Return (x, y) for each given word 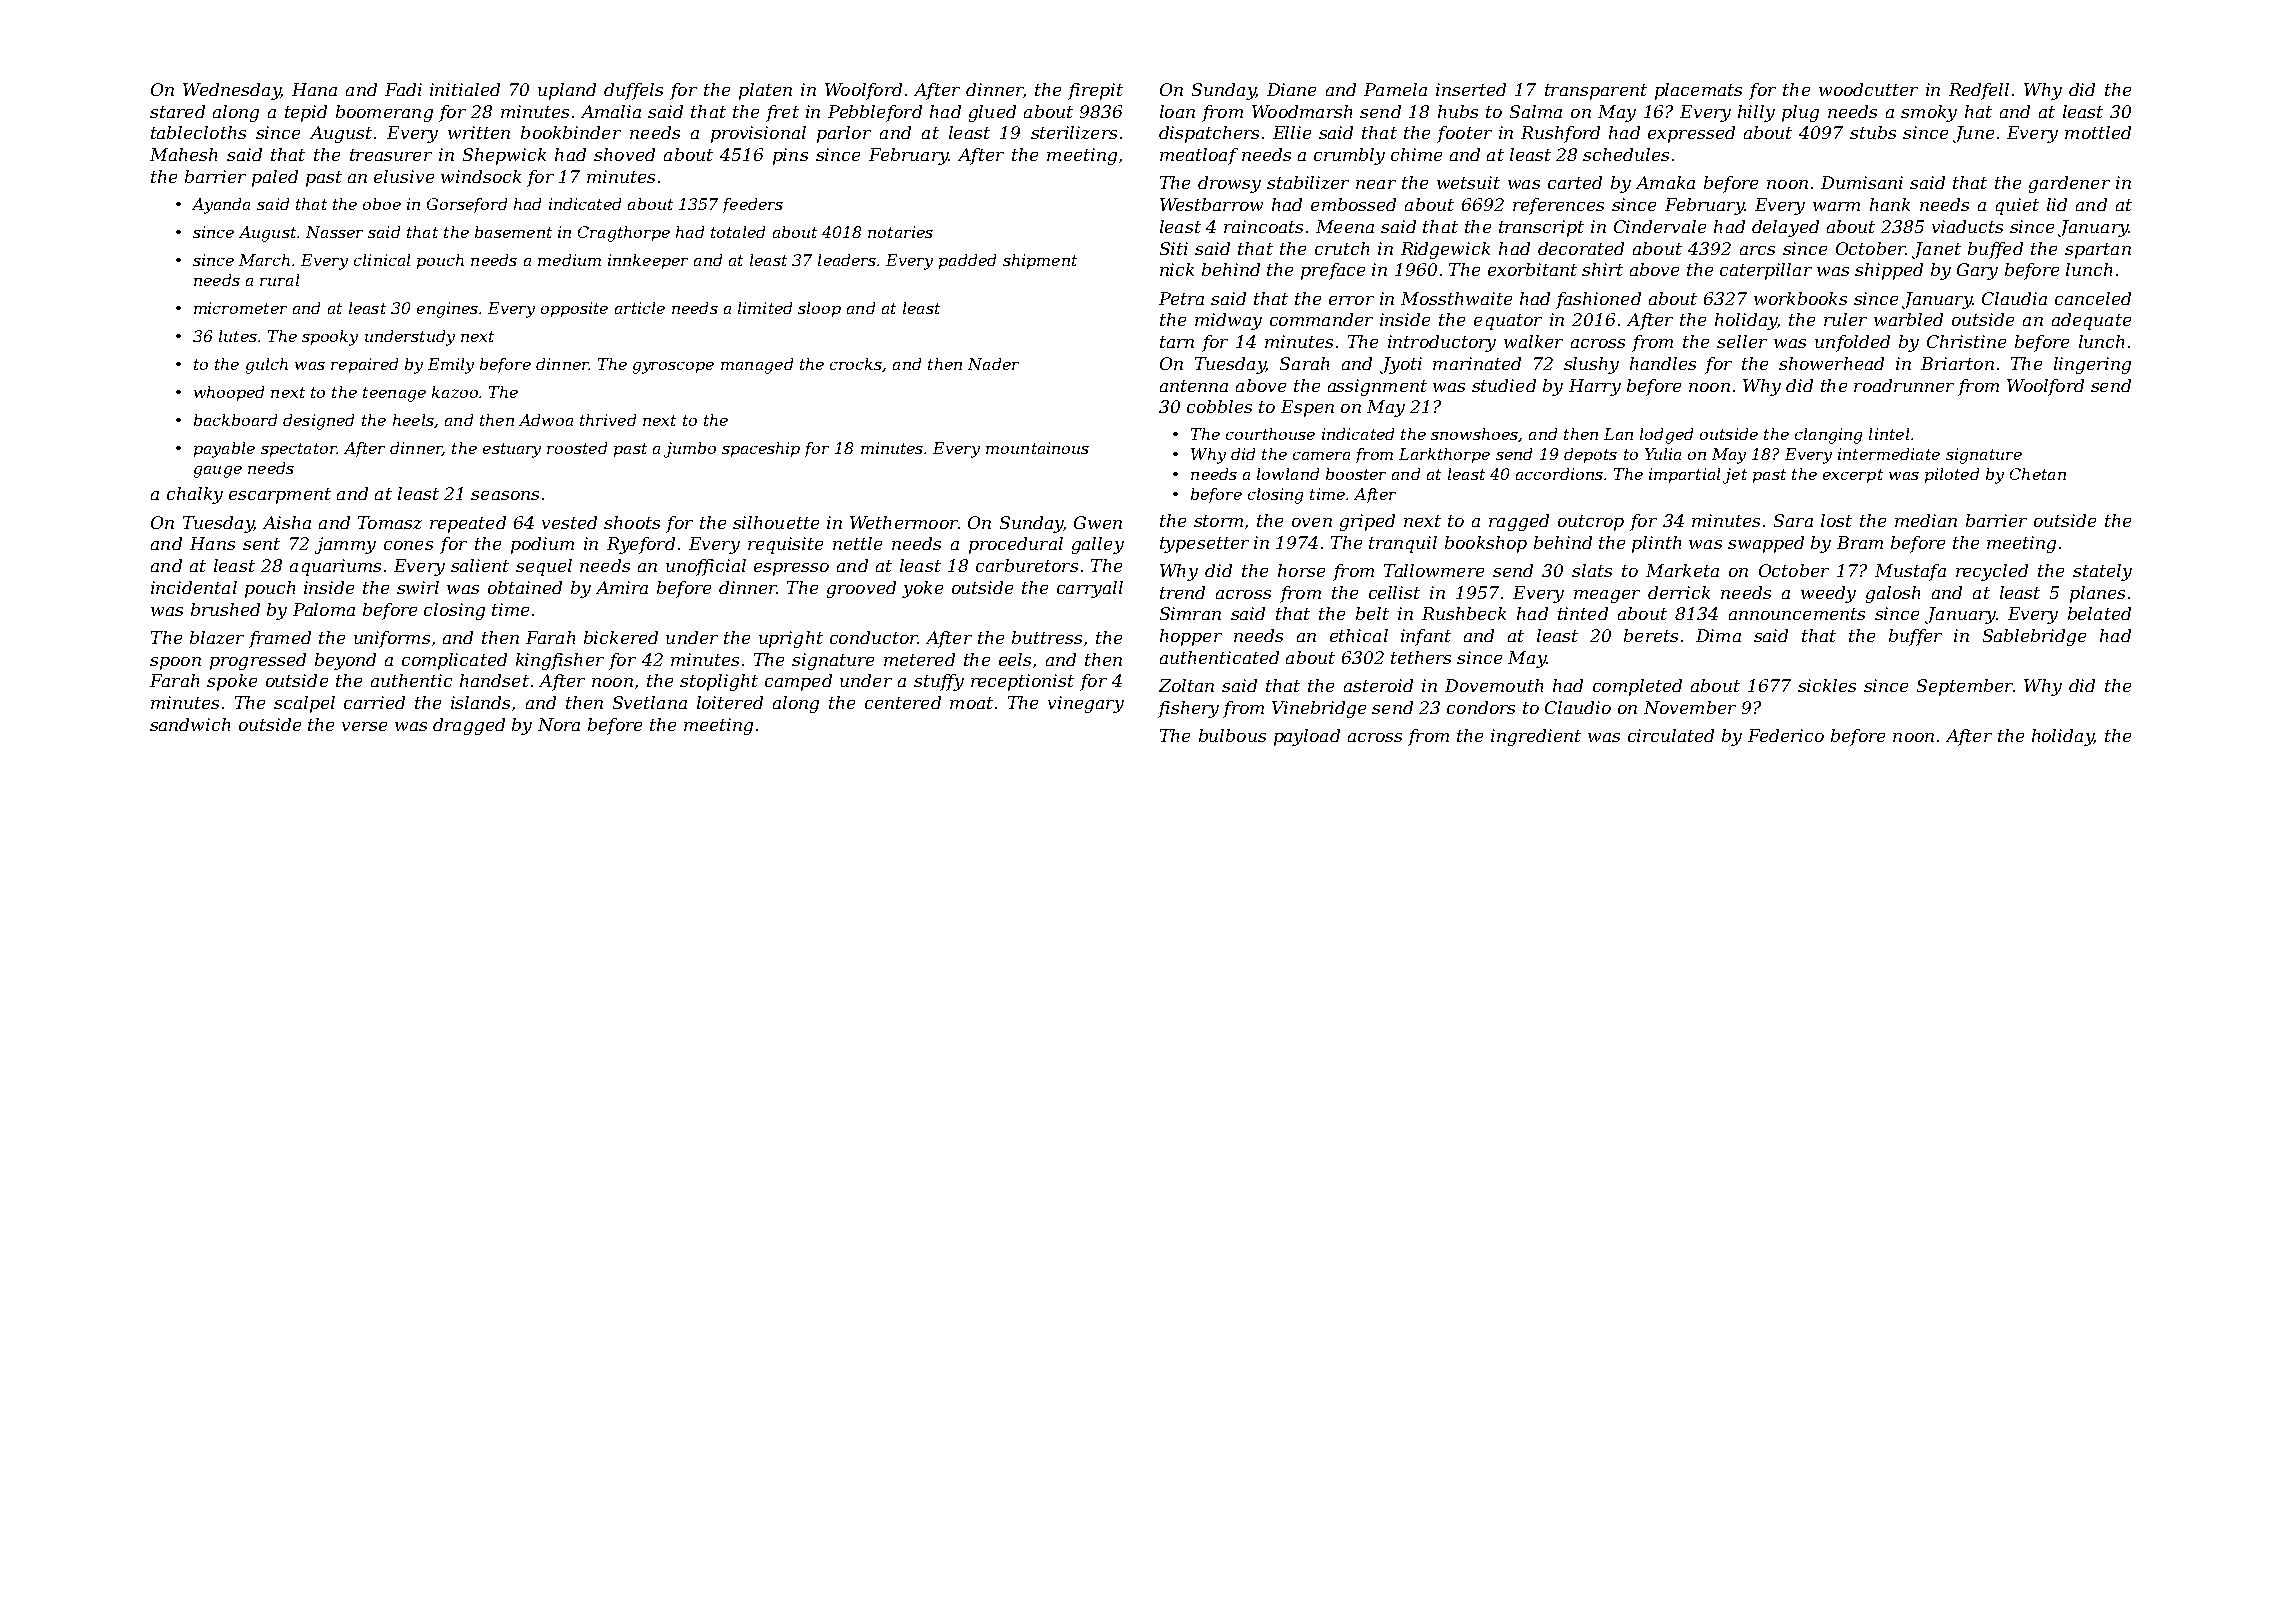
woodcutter (1868, 89)
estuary (512, 450)
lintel (1889, 434)
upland (567, 91)
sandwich (190, 724)
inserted (1471, 89)
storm (1218, 521)
